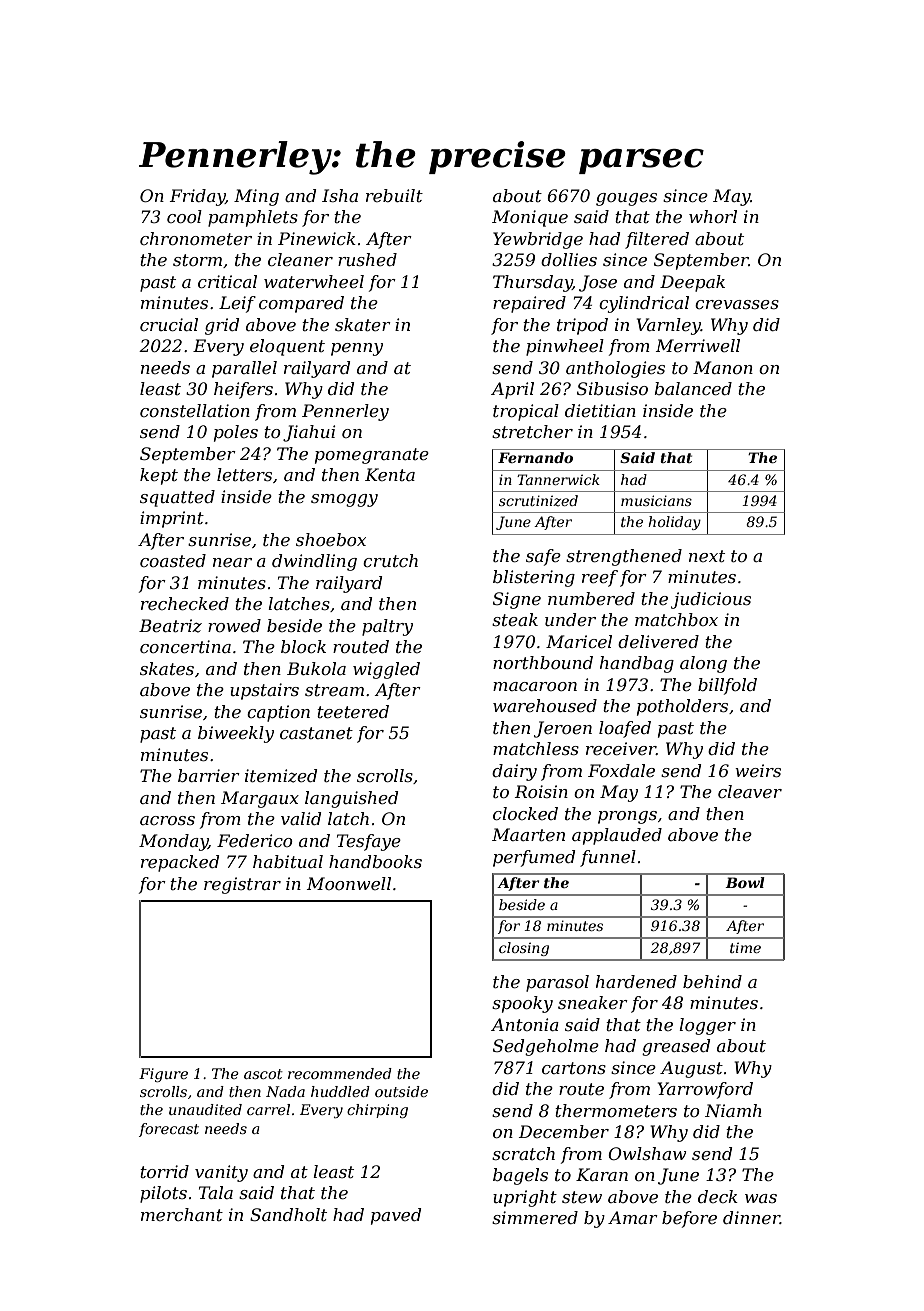 This image has width=924, height=1311. I want to click on Monique, so click(530, 218).
